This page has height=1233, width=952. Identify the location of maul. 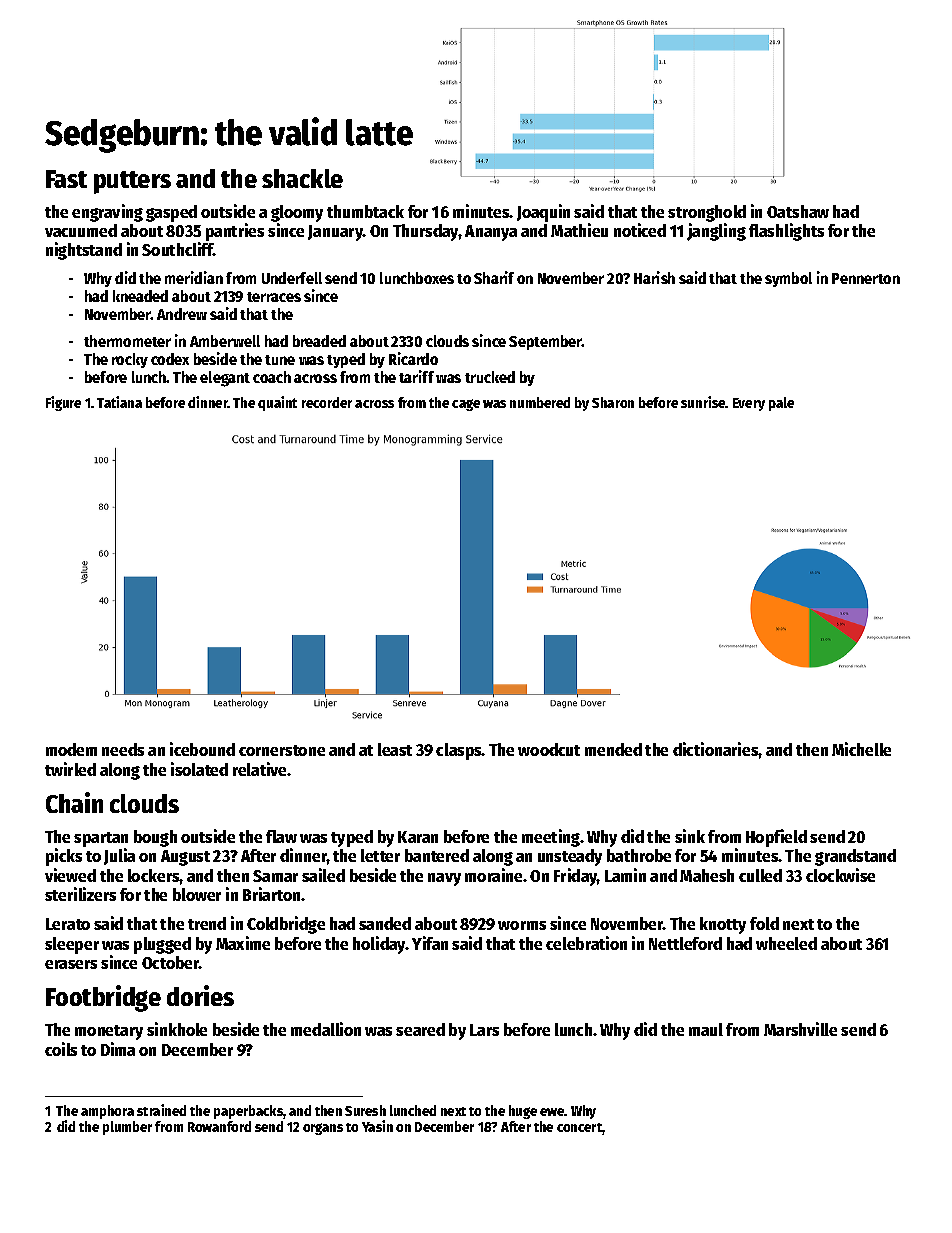
(706, 1029).
